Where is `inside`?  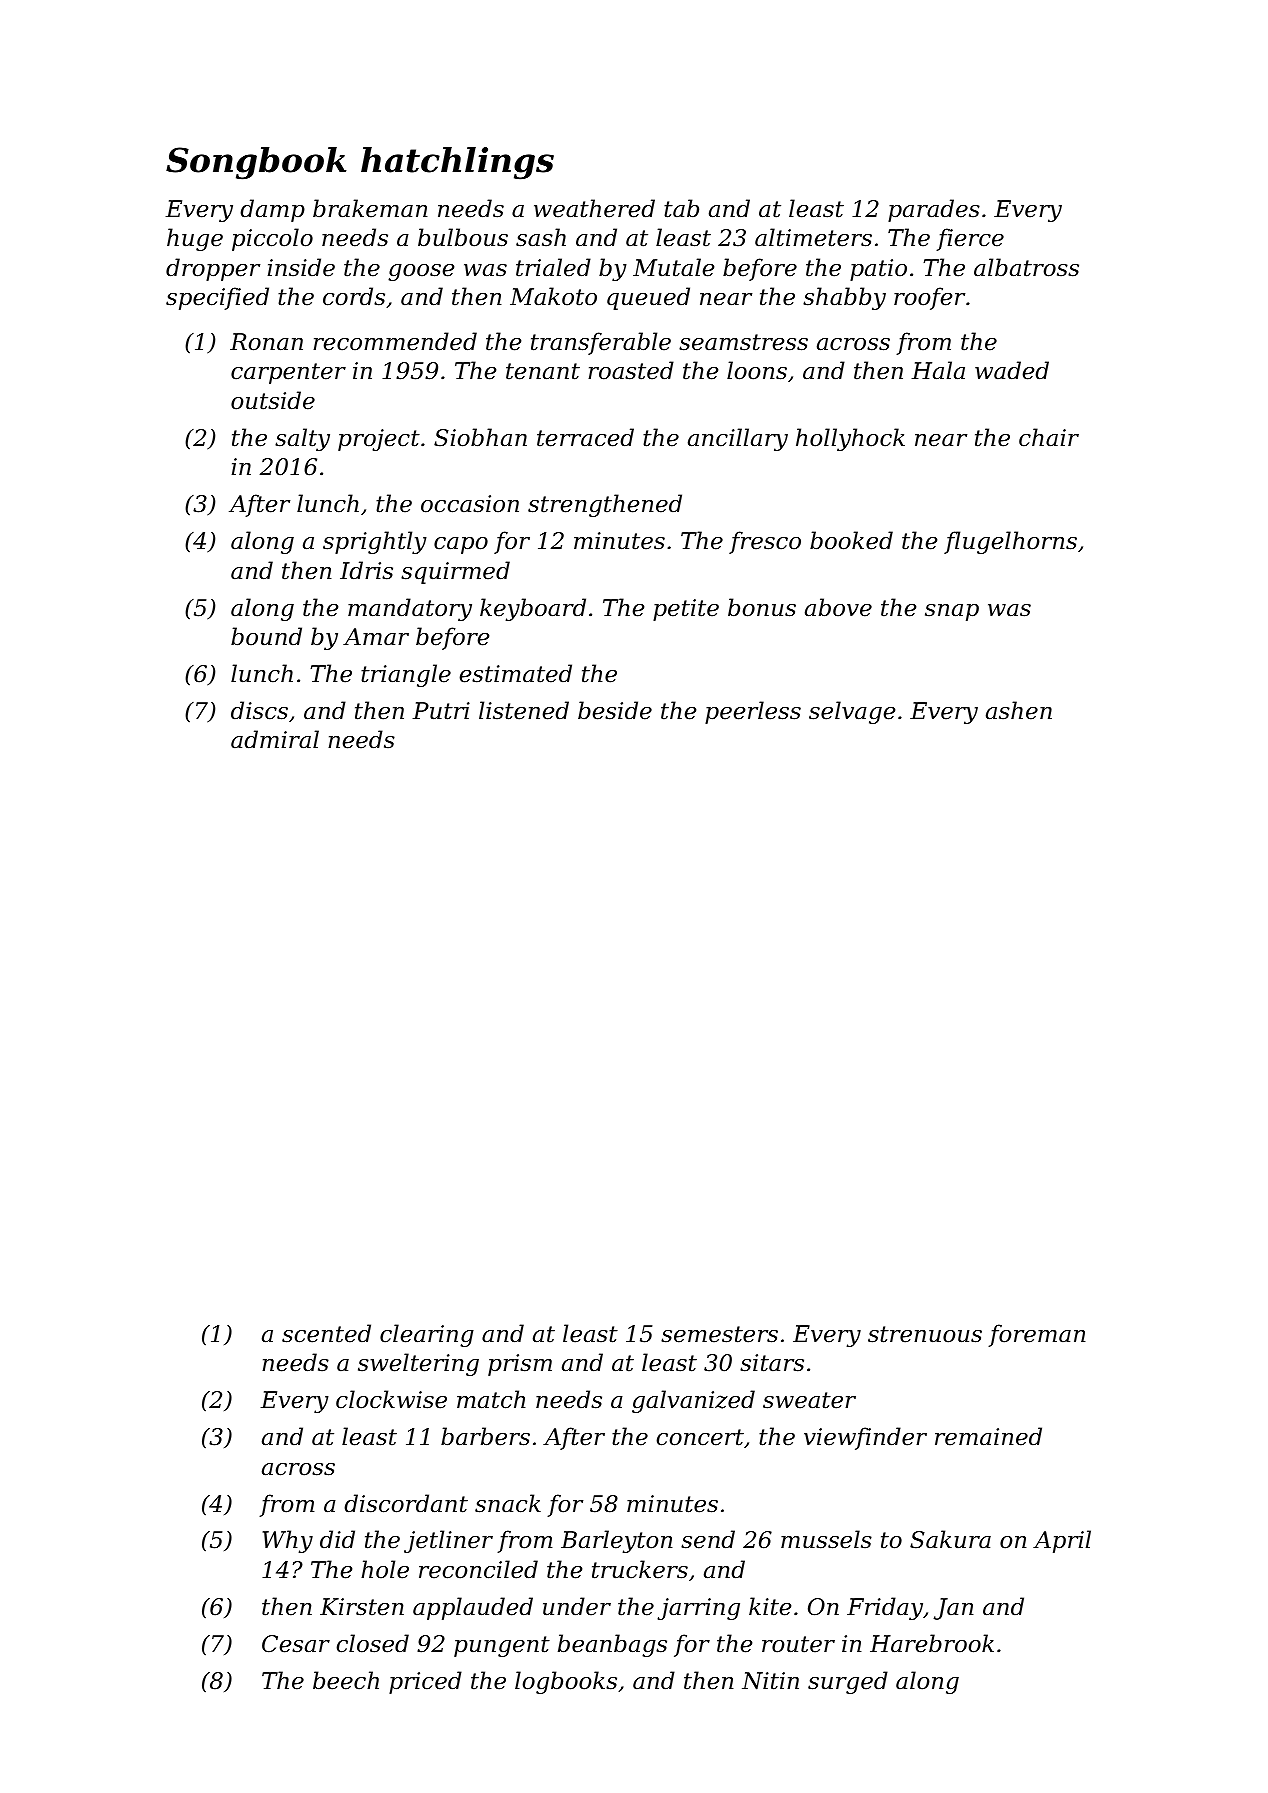 inside is located at coordinates (301, 267).
